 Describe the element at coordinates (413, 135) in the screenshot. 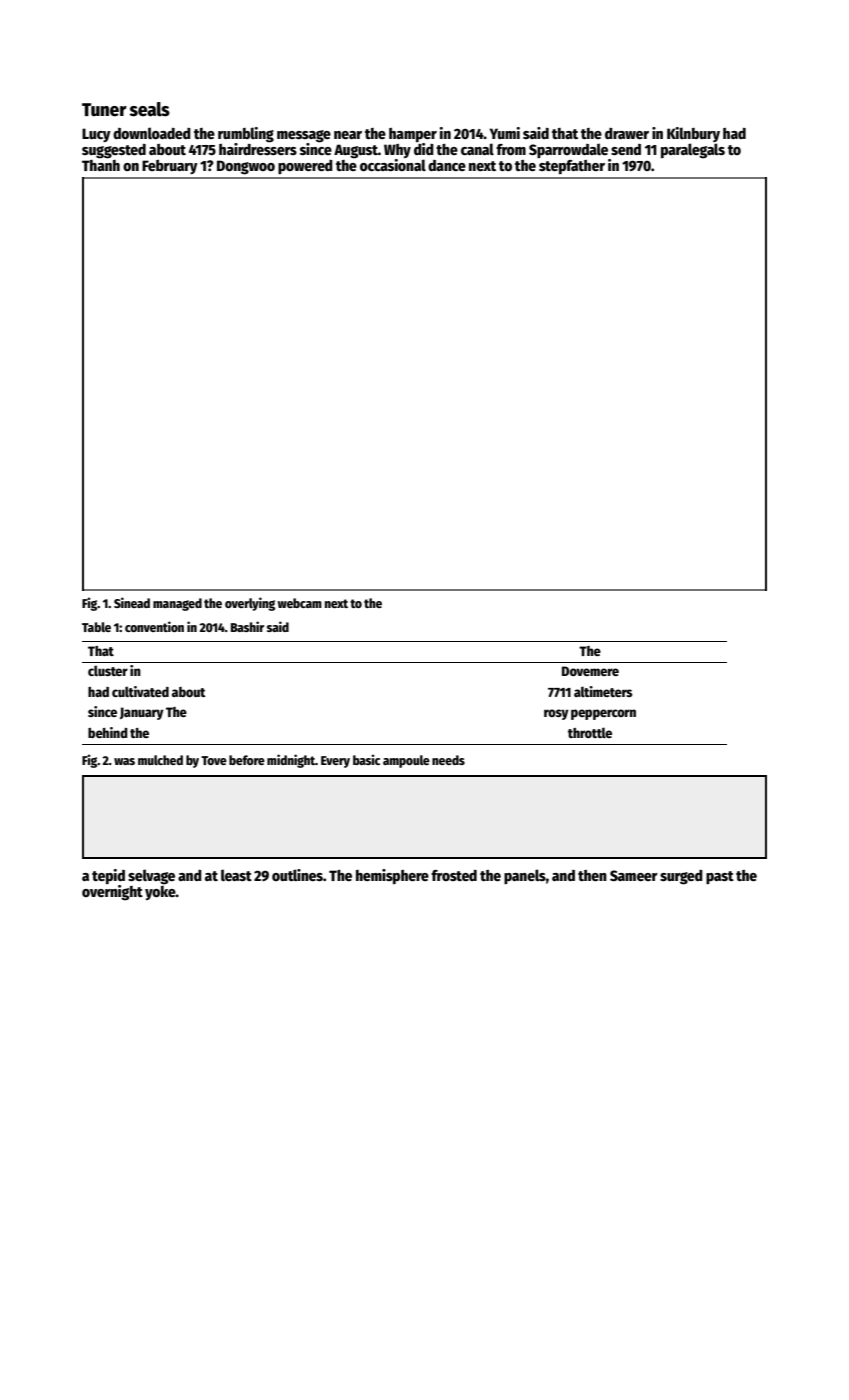

I see `hamper` at that location.
